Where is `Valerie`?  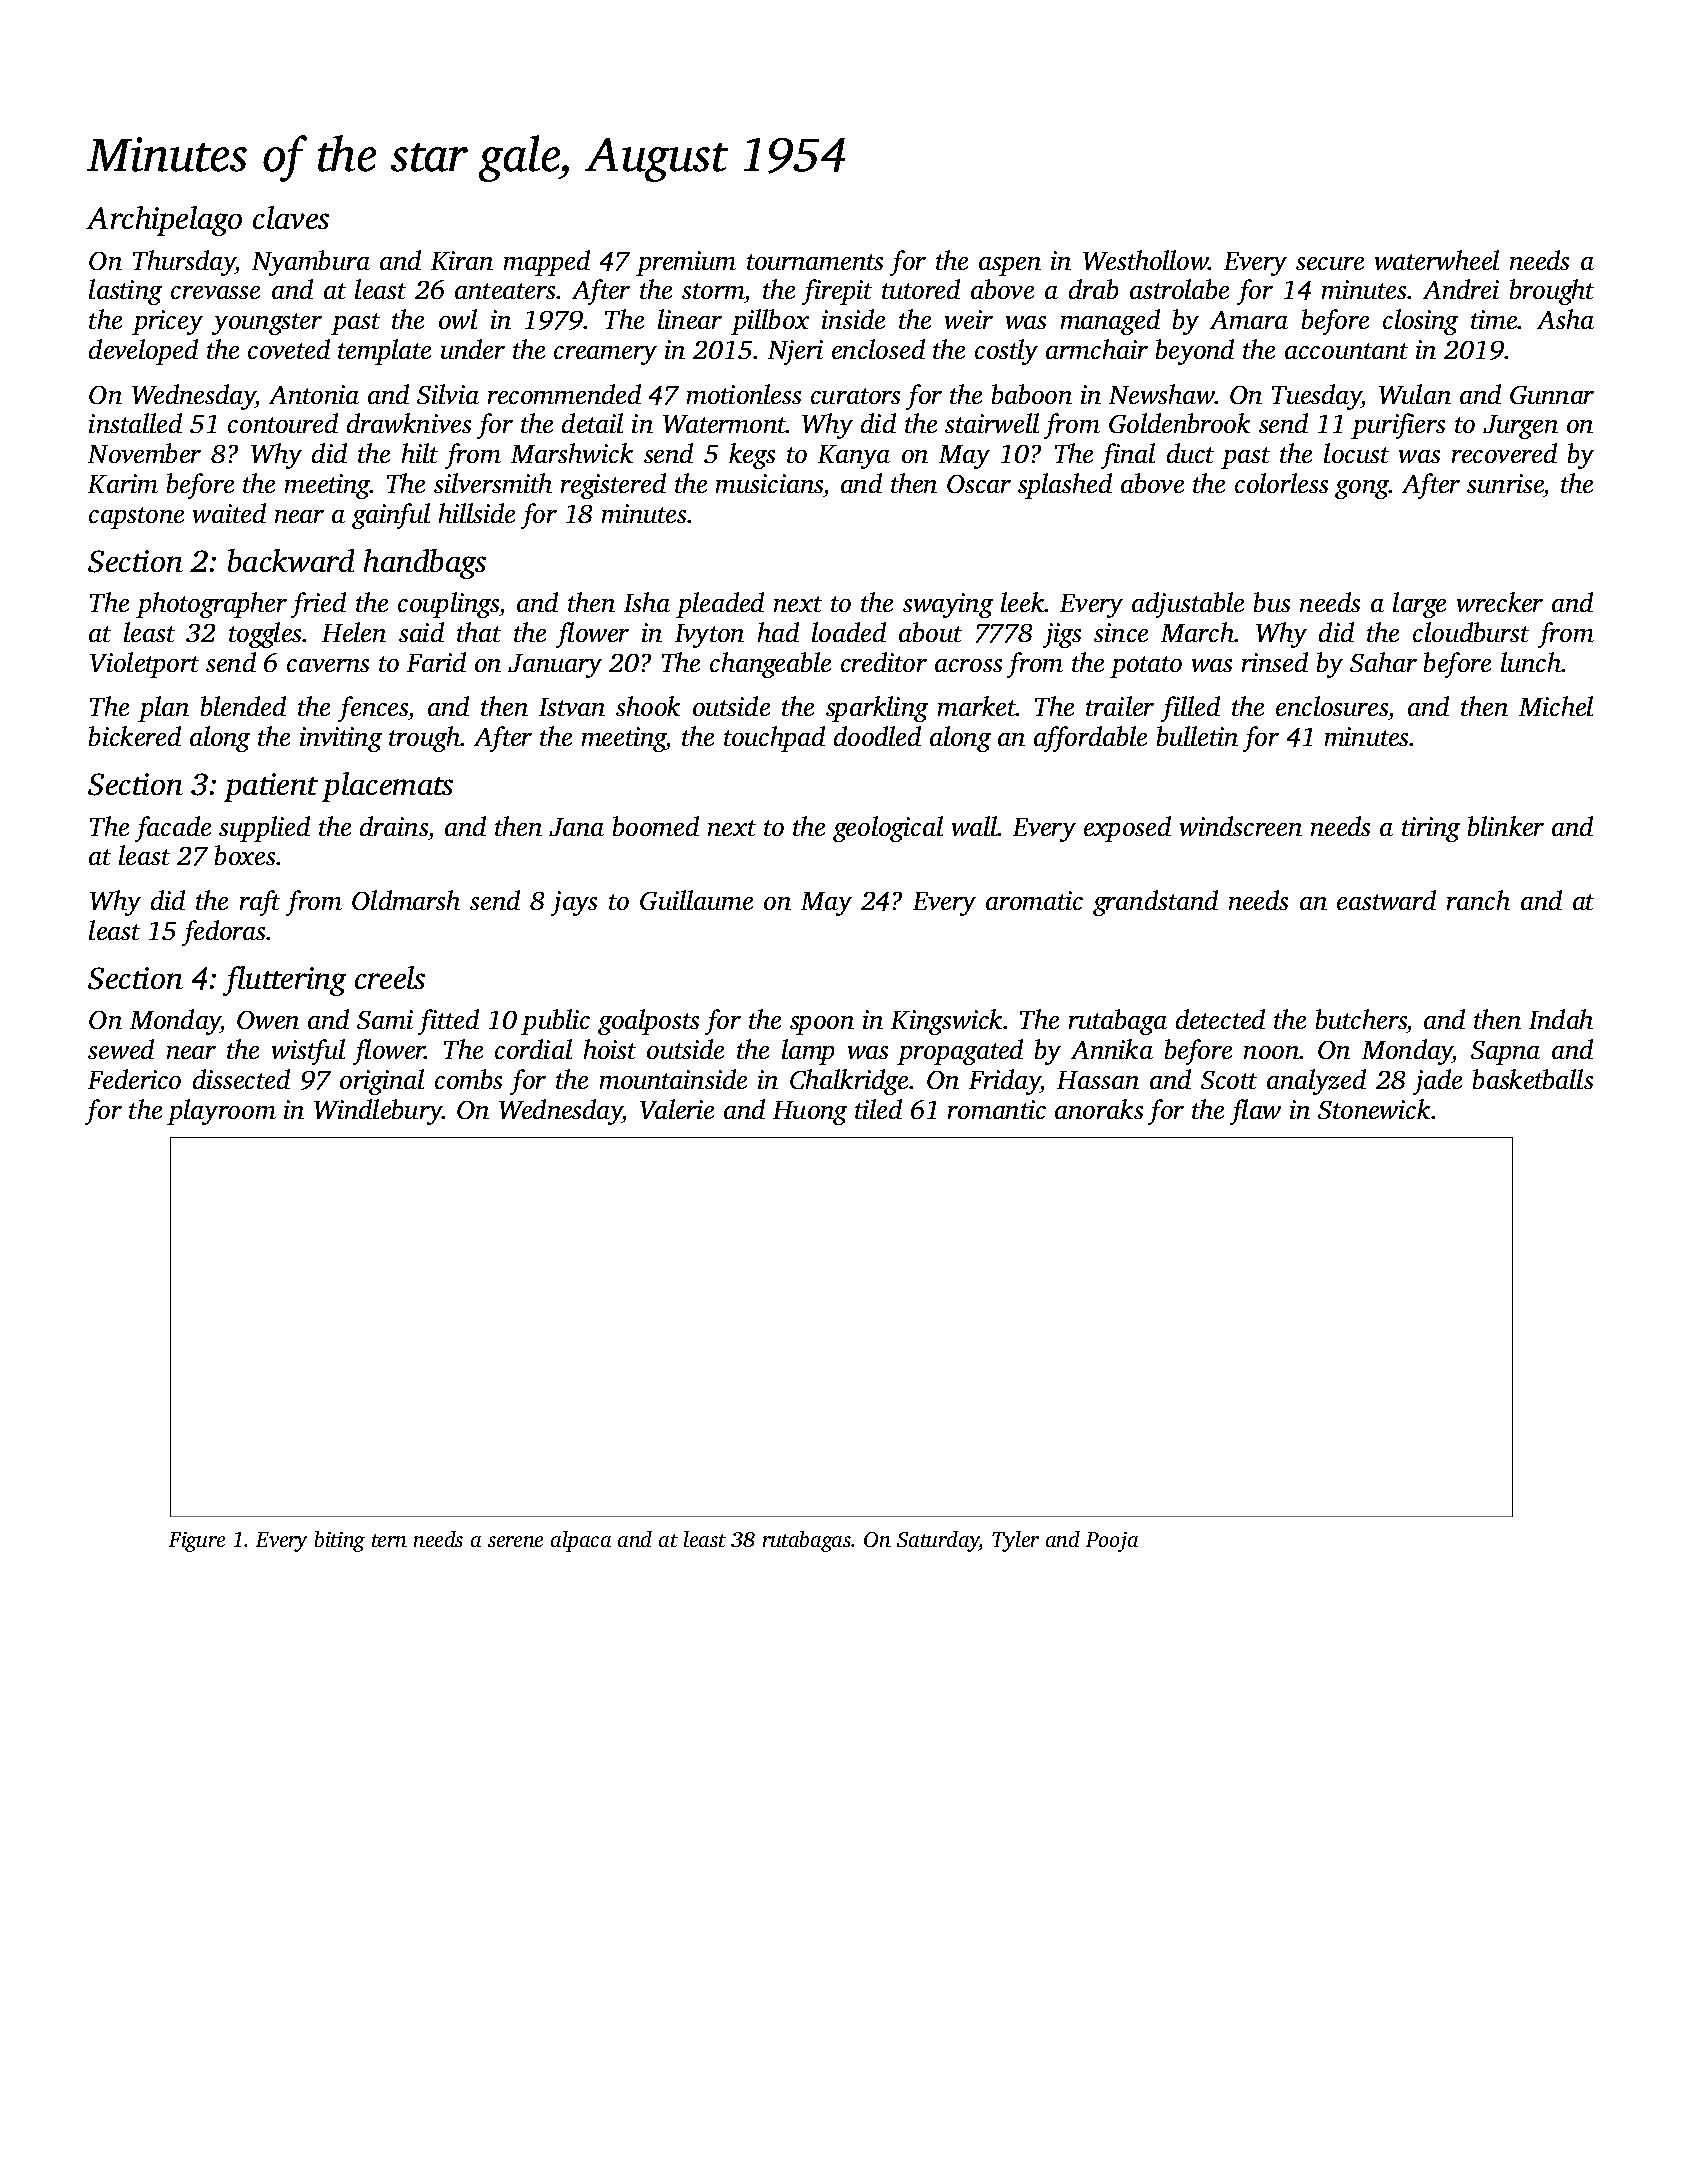 Valerie is located at coordinates (677, 1109).
